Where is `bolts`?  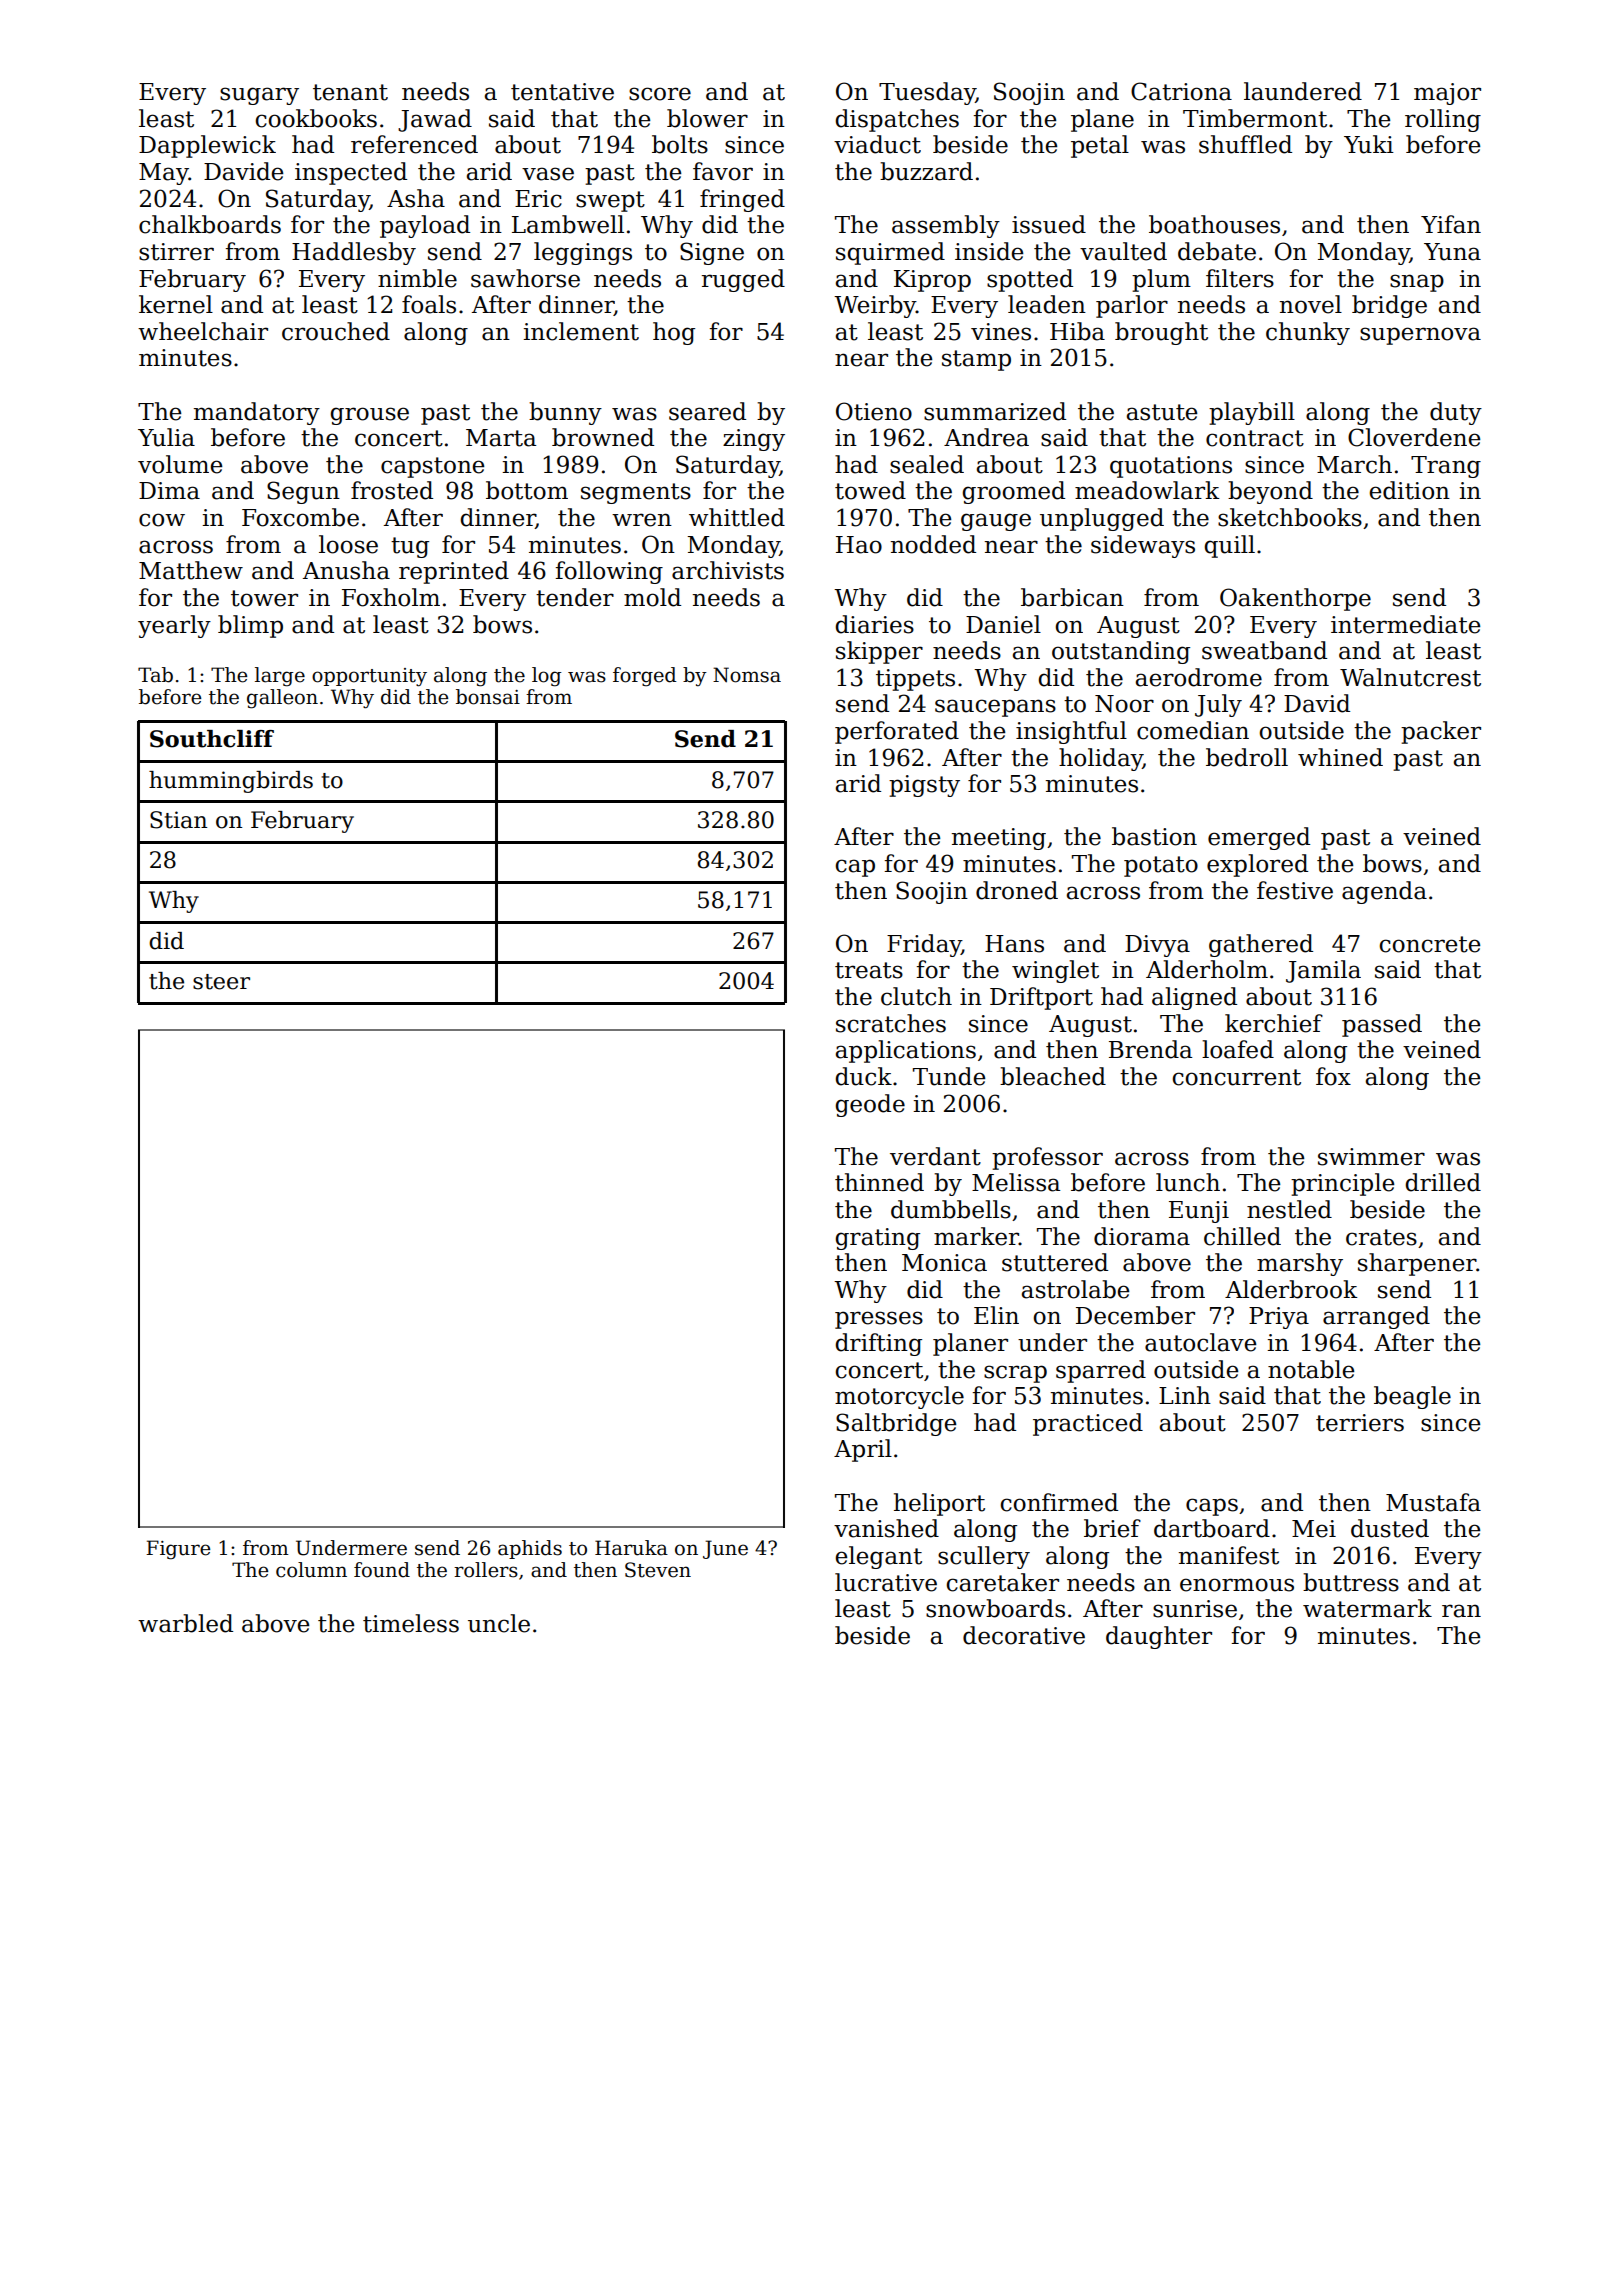 bolts is located at coordinates (680, 144).
